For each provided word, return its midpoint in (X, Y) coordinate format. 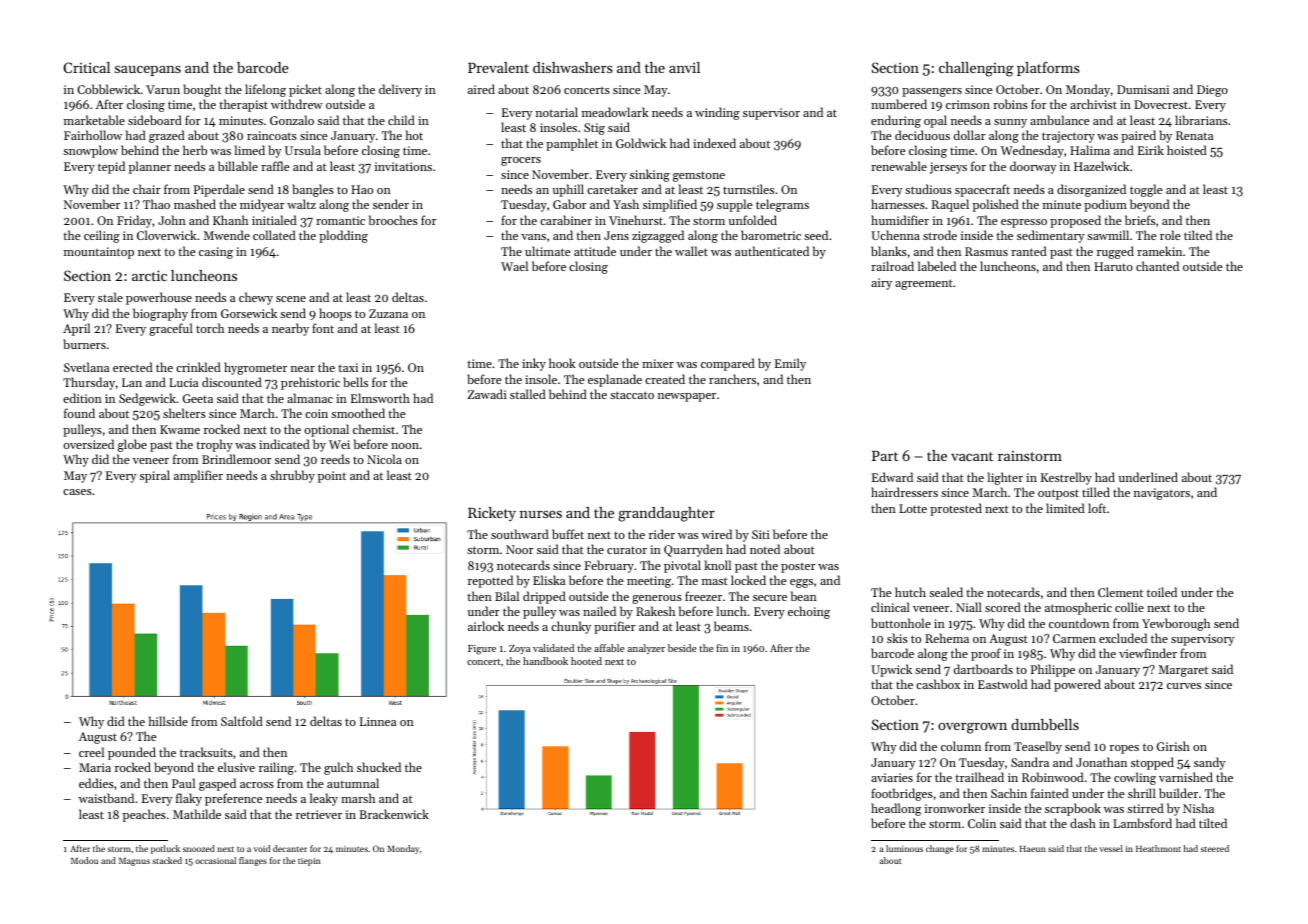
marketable (94, 120)
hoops (335, 314)
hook (562, 363)
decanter (290, 848)
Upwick (891, 670)
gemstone (699, 176)
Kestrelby (1066, 478)
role (1170, 235)
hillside (168, 721)
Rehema (947, 638)
